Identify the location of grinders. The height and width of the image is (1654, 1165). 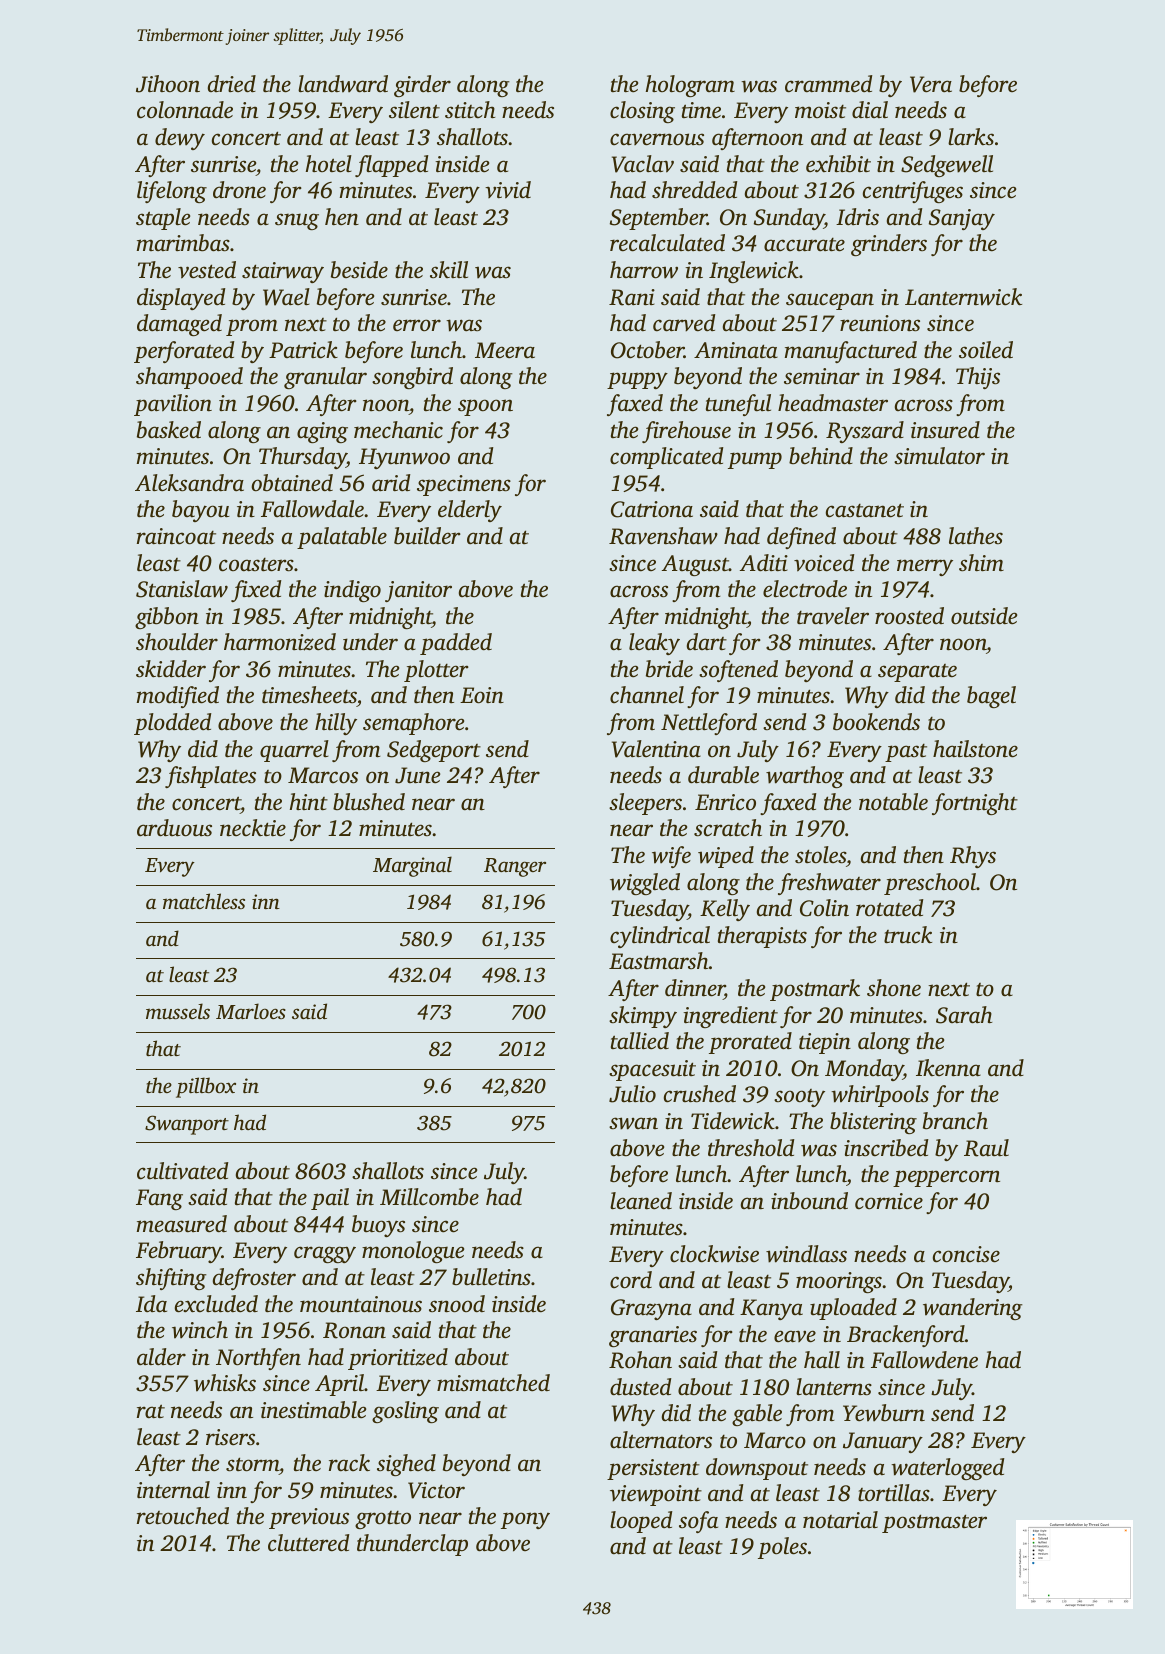
(889, 245).
